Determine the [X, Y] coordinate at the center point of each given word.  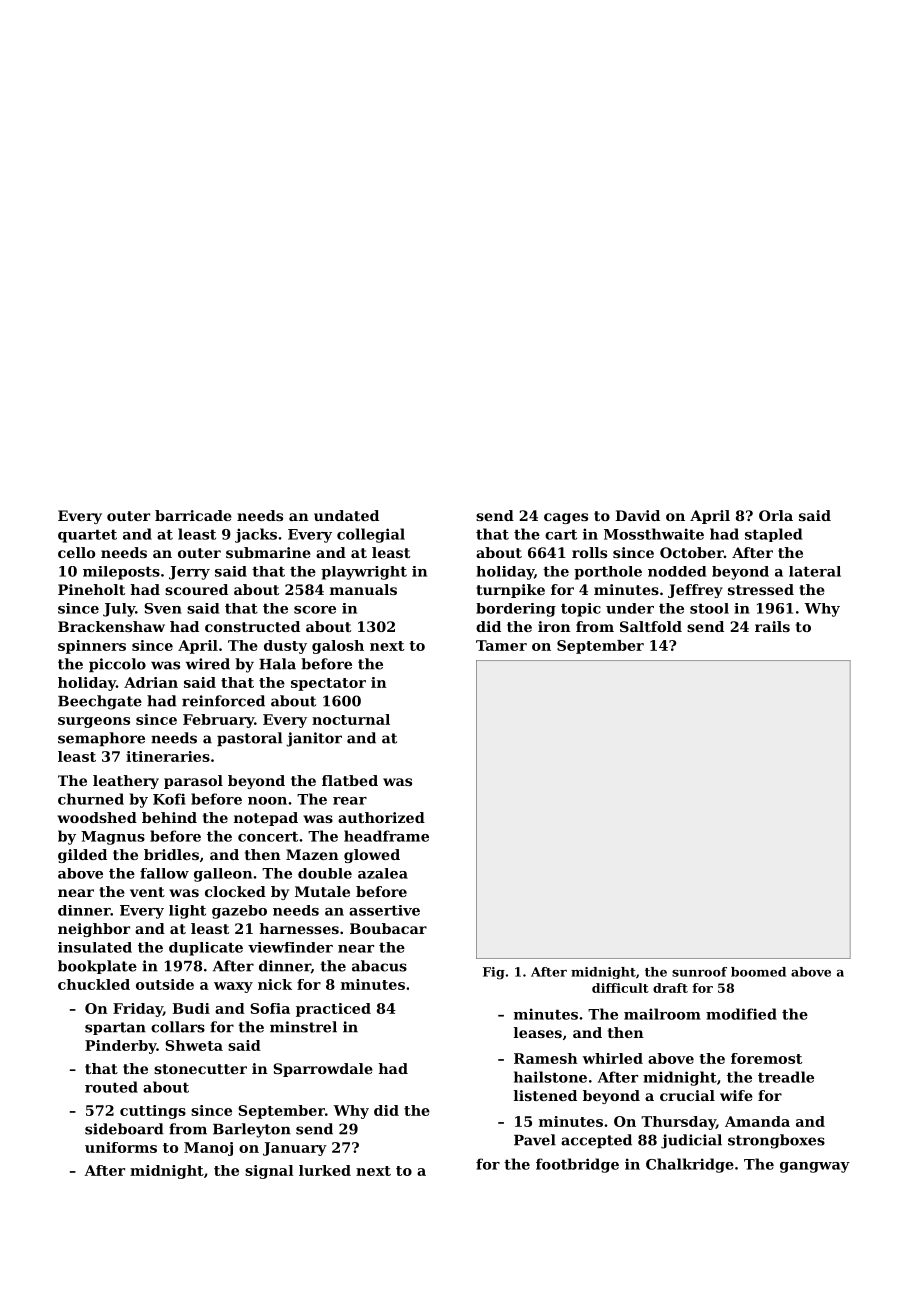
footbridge [577, 1165]
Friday [138, 1010]
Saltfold [651, 626]
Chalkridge [690, 1165]
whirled [612, 1058]
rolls [589, 552]
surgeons [94, 722]
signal [269, 1172]
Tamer [501, 645]
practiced [333, 1010]
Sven [163, 608]
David [637, 515]
